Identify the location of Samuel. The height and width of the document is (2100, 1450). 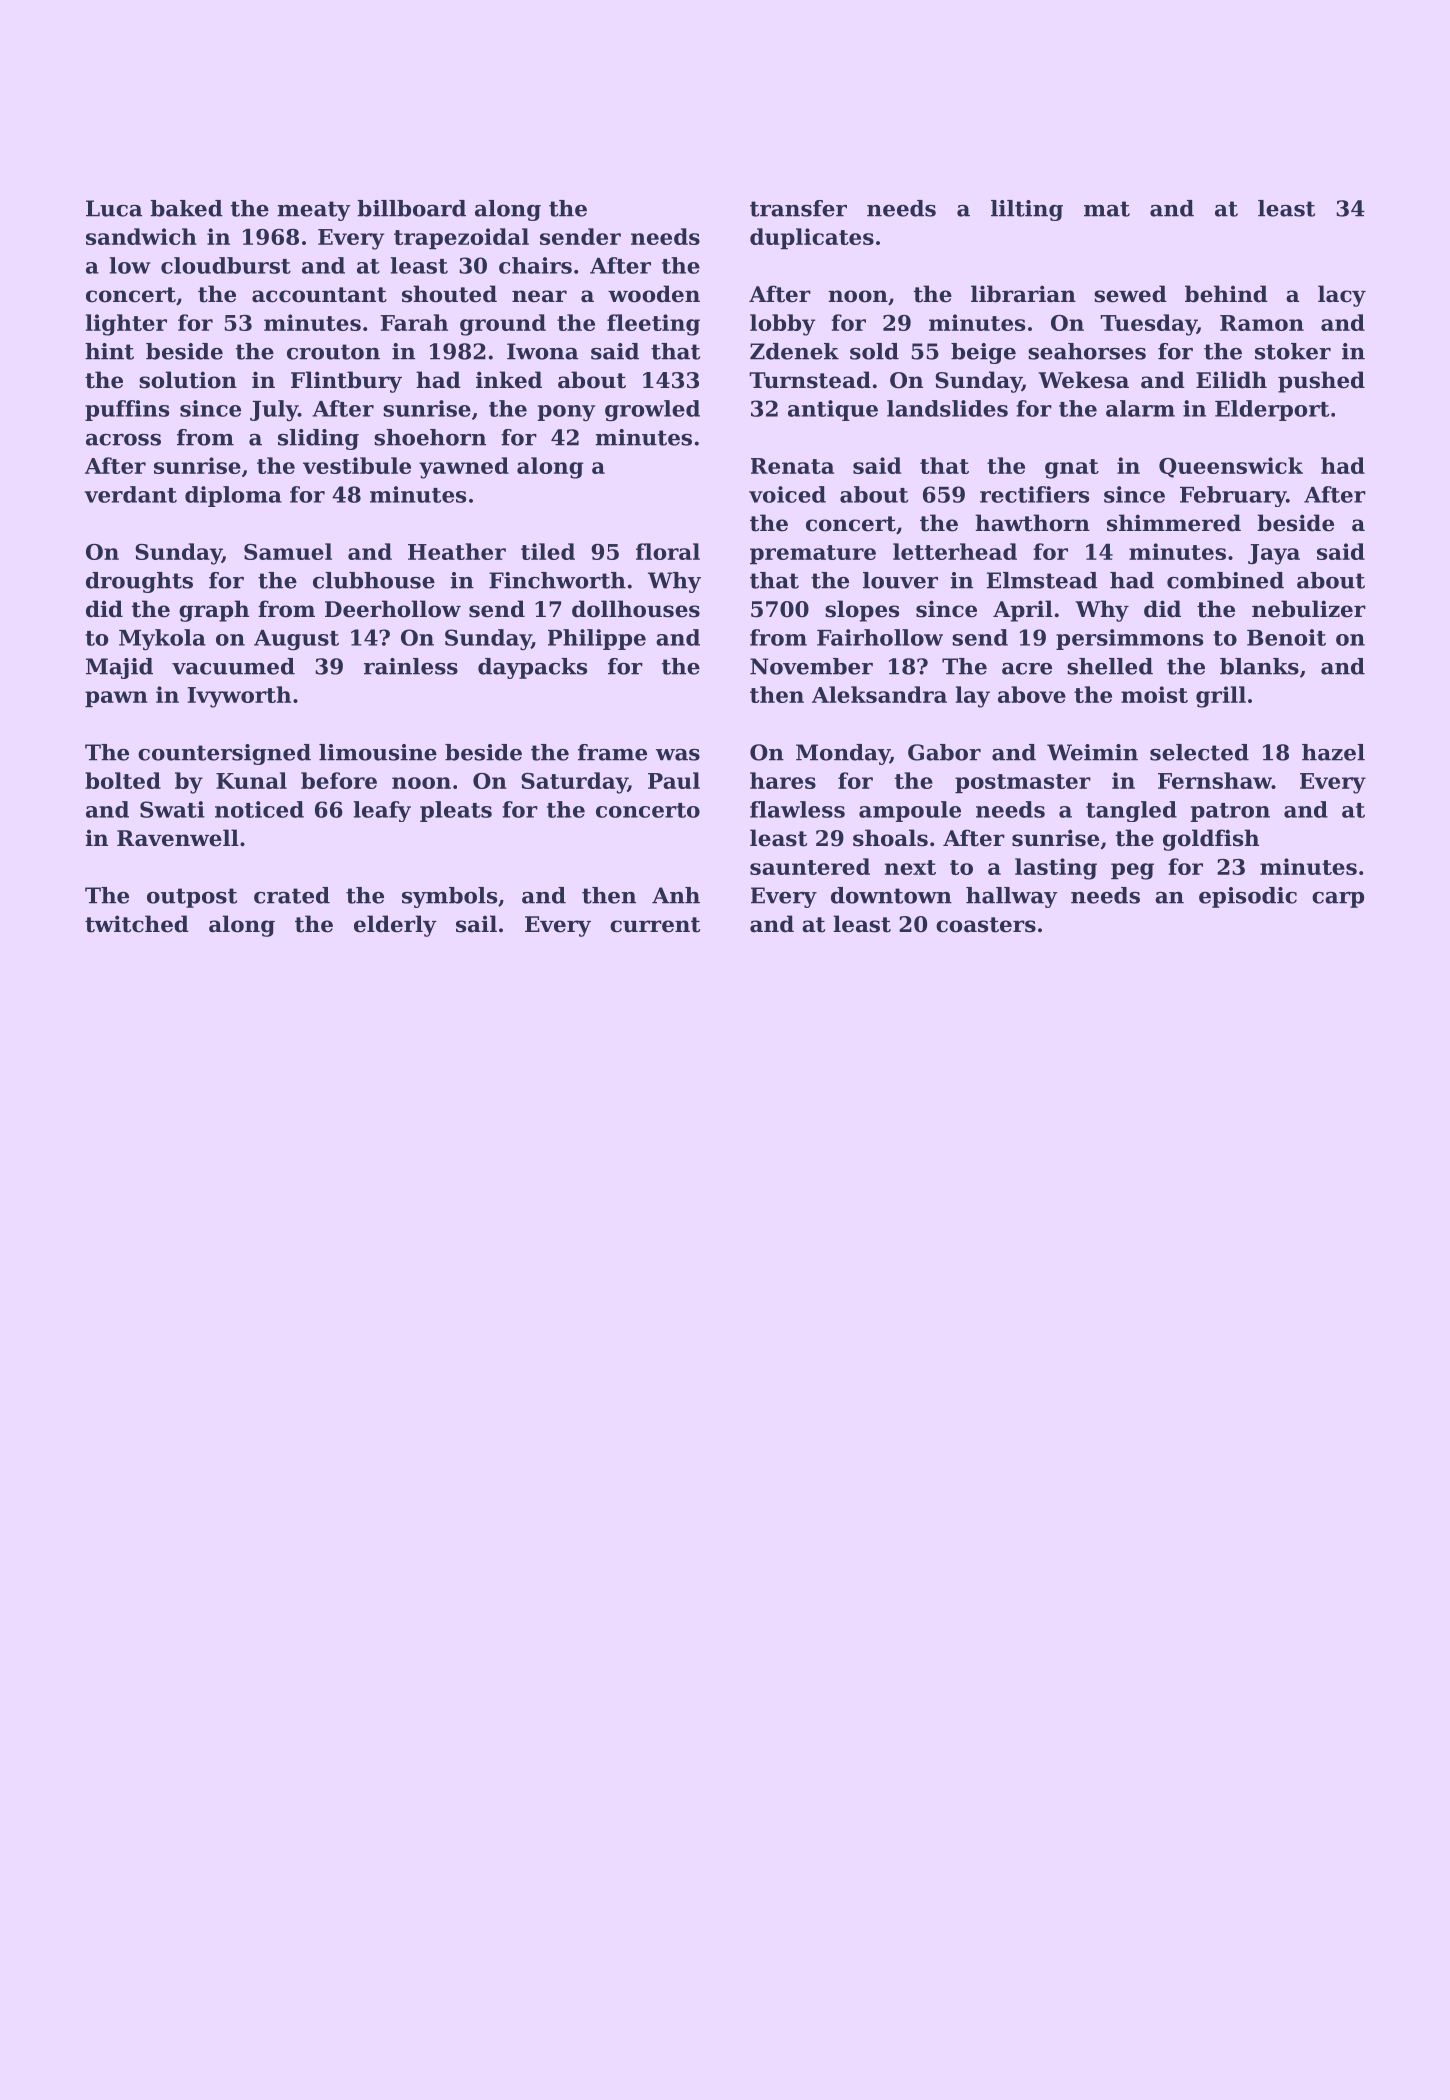
(288, 551).
